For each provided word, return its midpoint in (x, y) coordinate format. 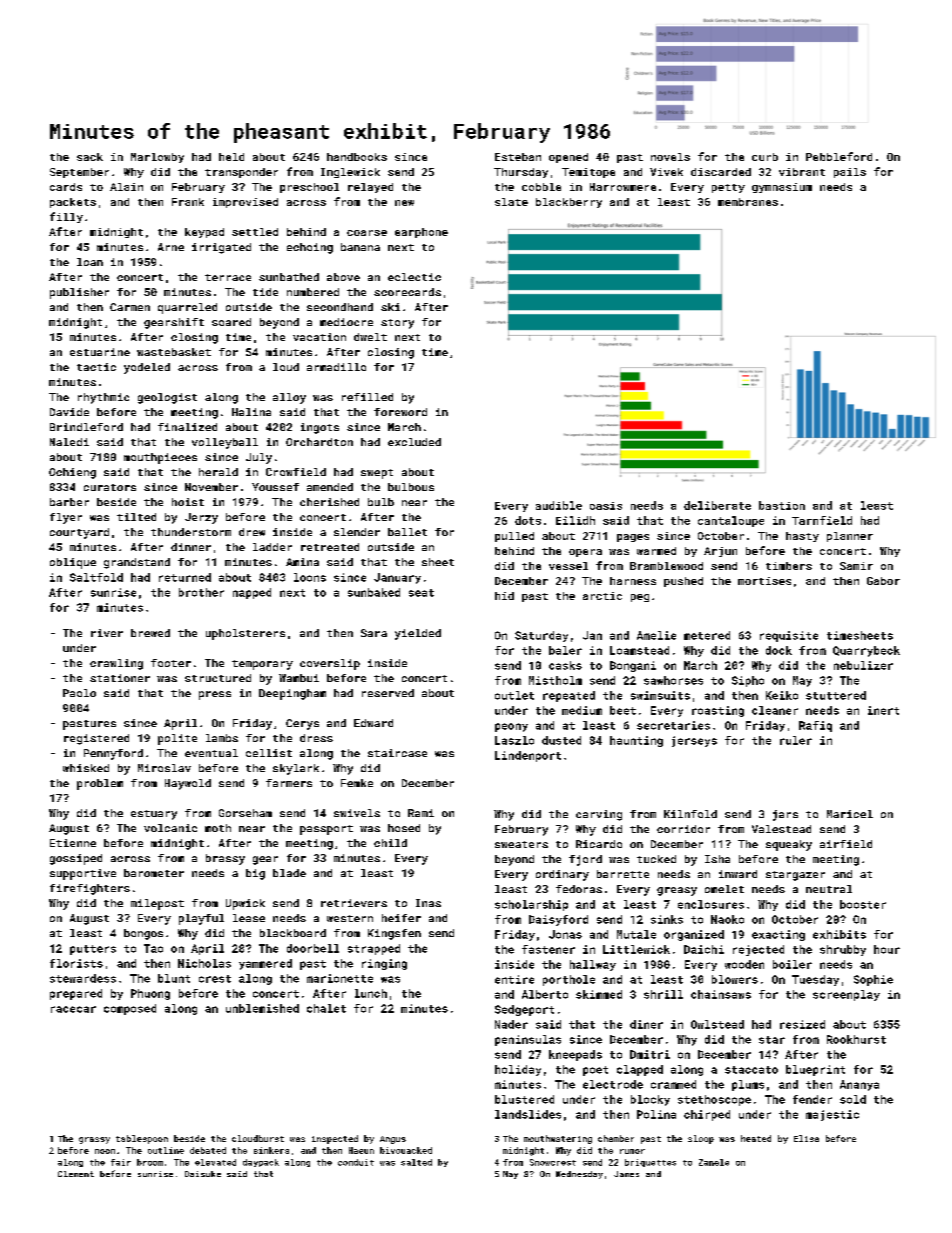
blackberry (569, 203)
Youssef (275, 487)
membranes (748, 202)
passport (326, 830)
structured (218, 678)
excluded (414, 442)
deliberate (717, 505)
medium (582, 710)
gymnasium (782, 188)
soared (231, 322)
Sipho (748, 681)
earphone (421, 233)
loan (90, 262)
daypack (261, 1163)
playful (201, 919)
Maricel (850, 814)
